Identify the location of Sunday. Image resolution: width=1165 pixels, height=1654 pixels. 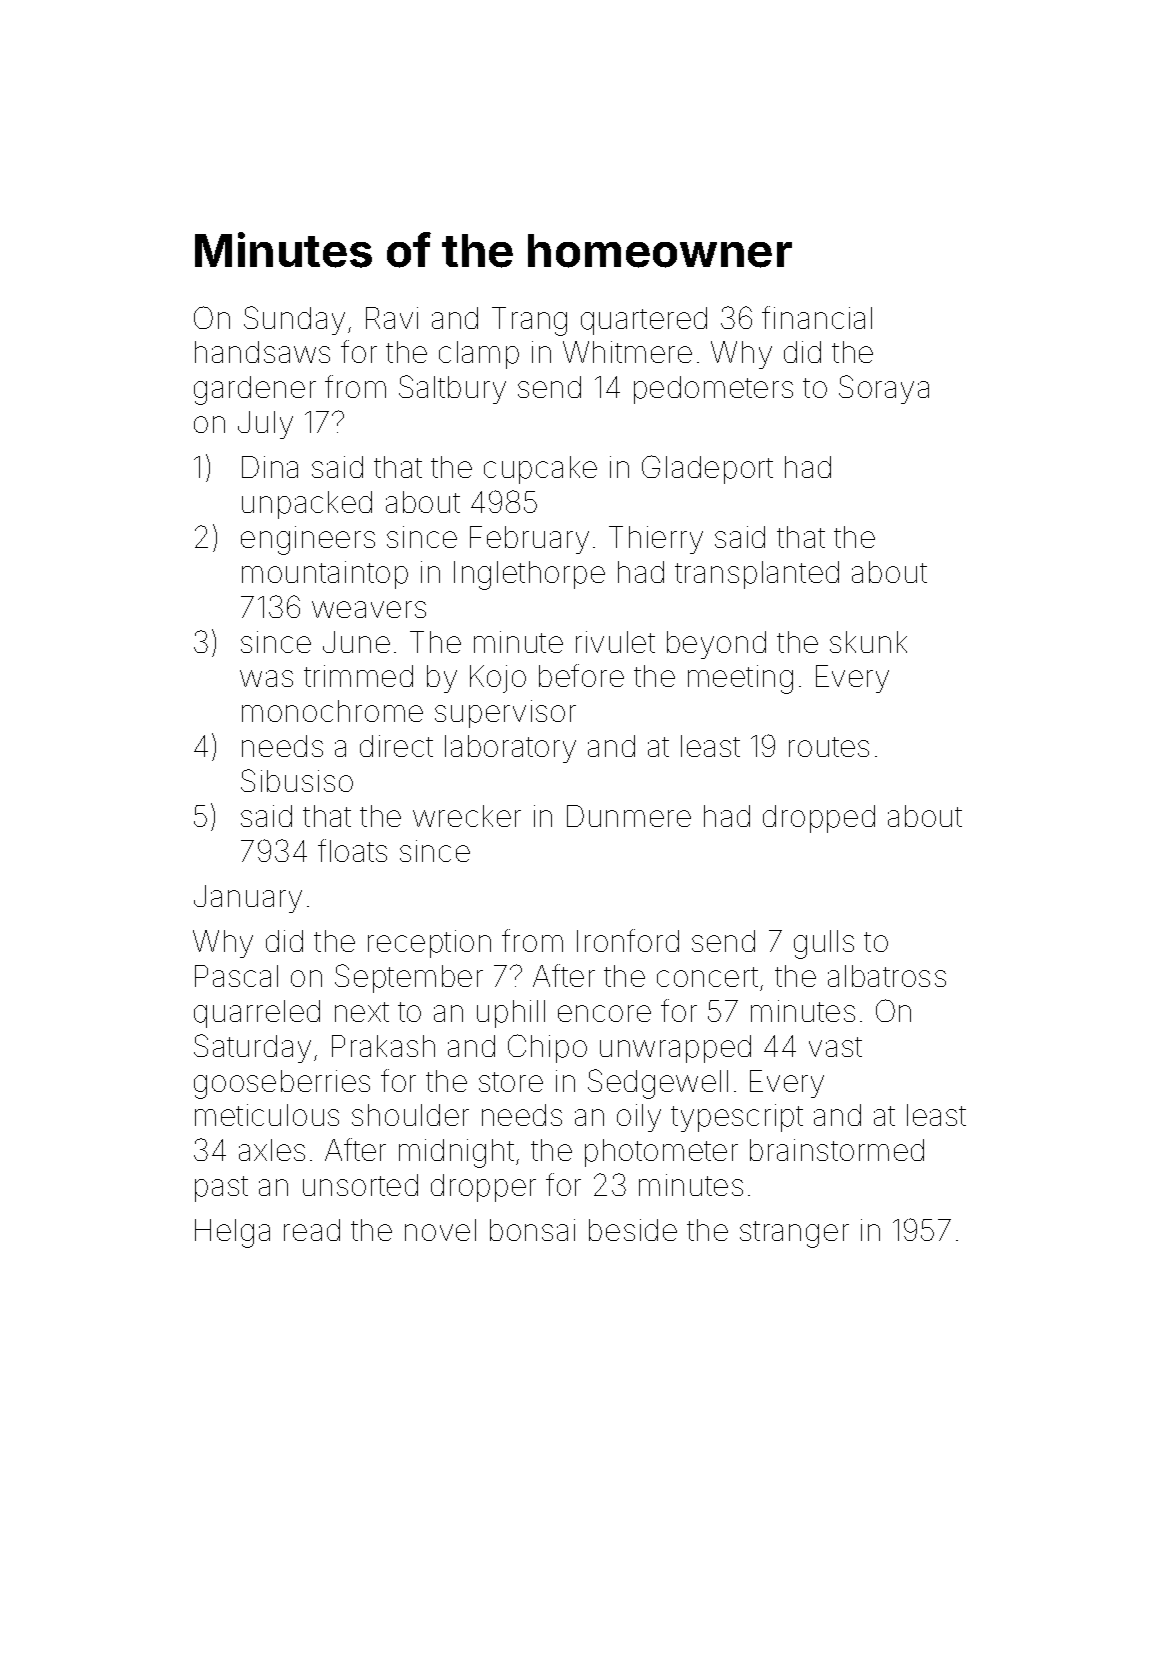
(294, 320).
